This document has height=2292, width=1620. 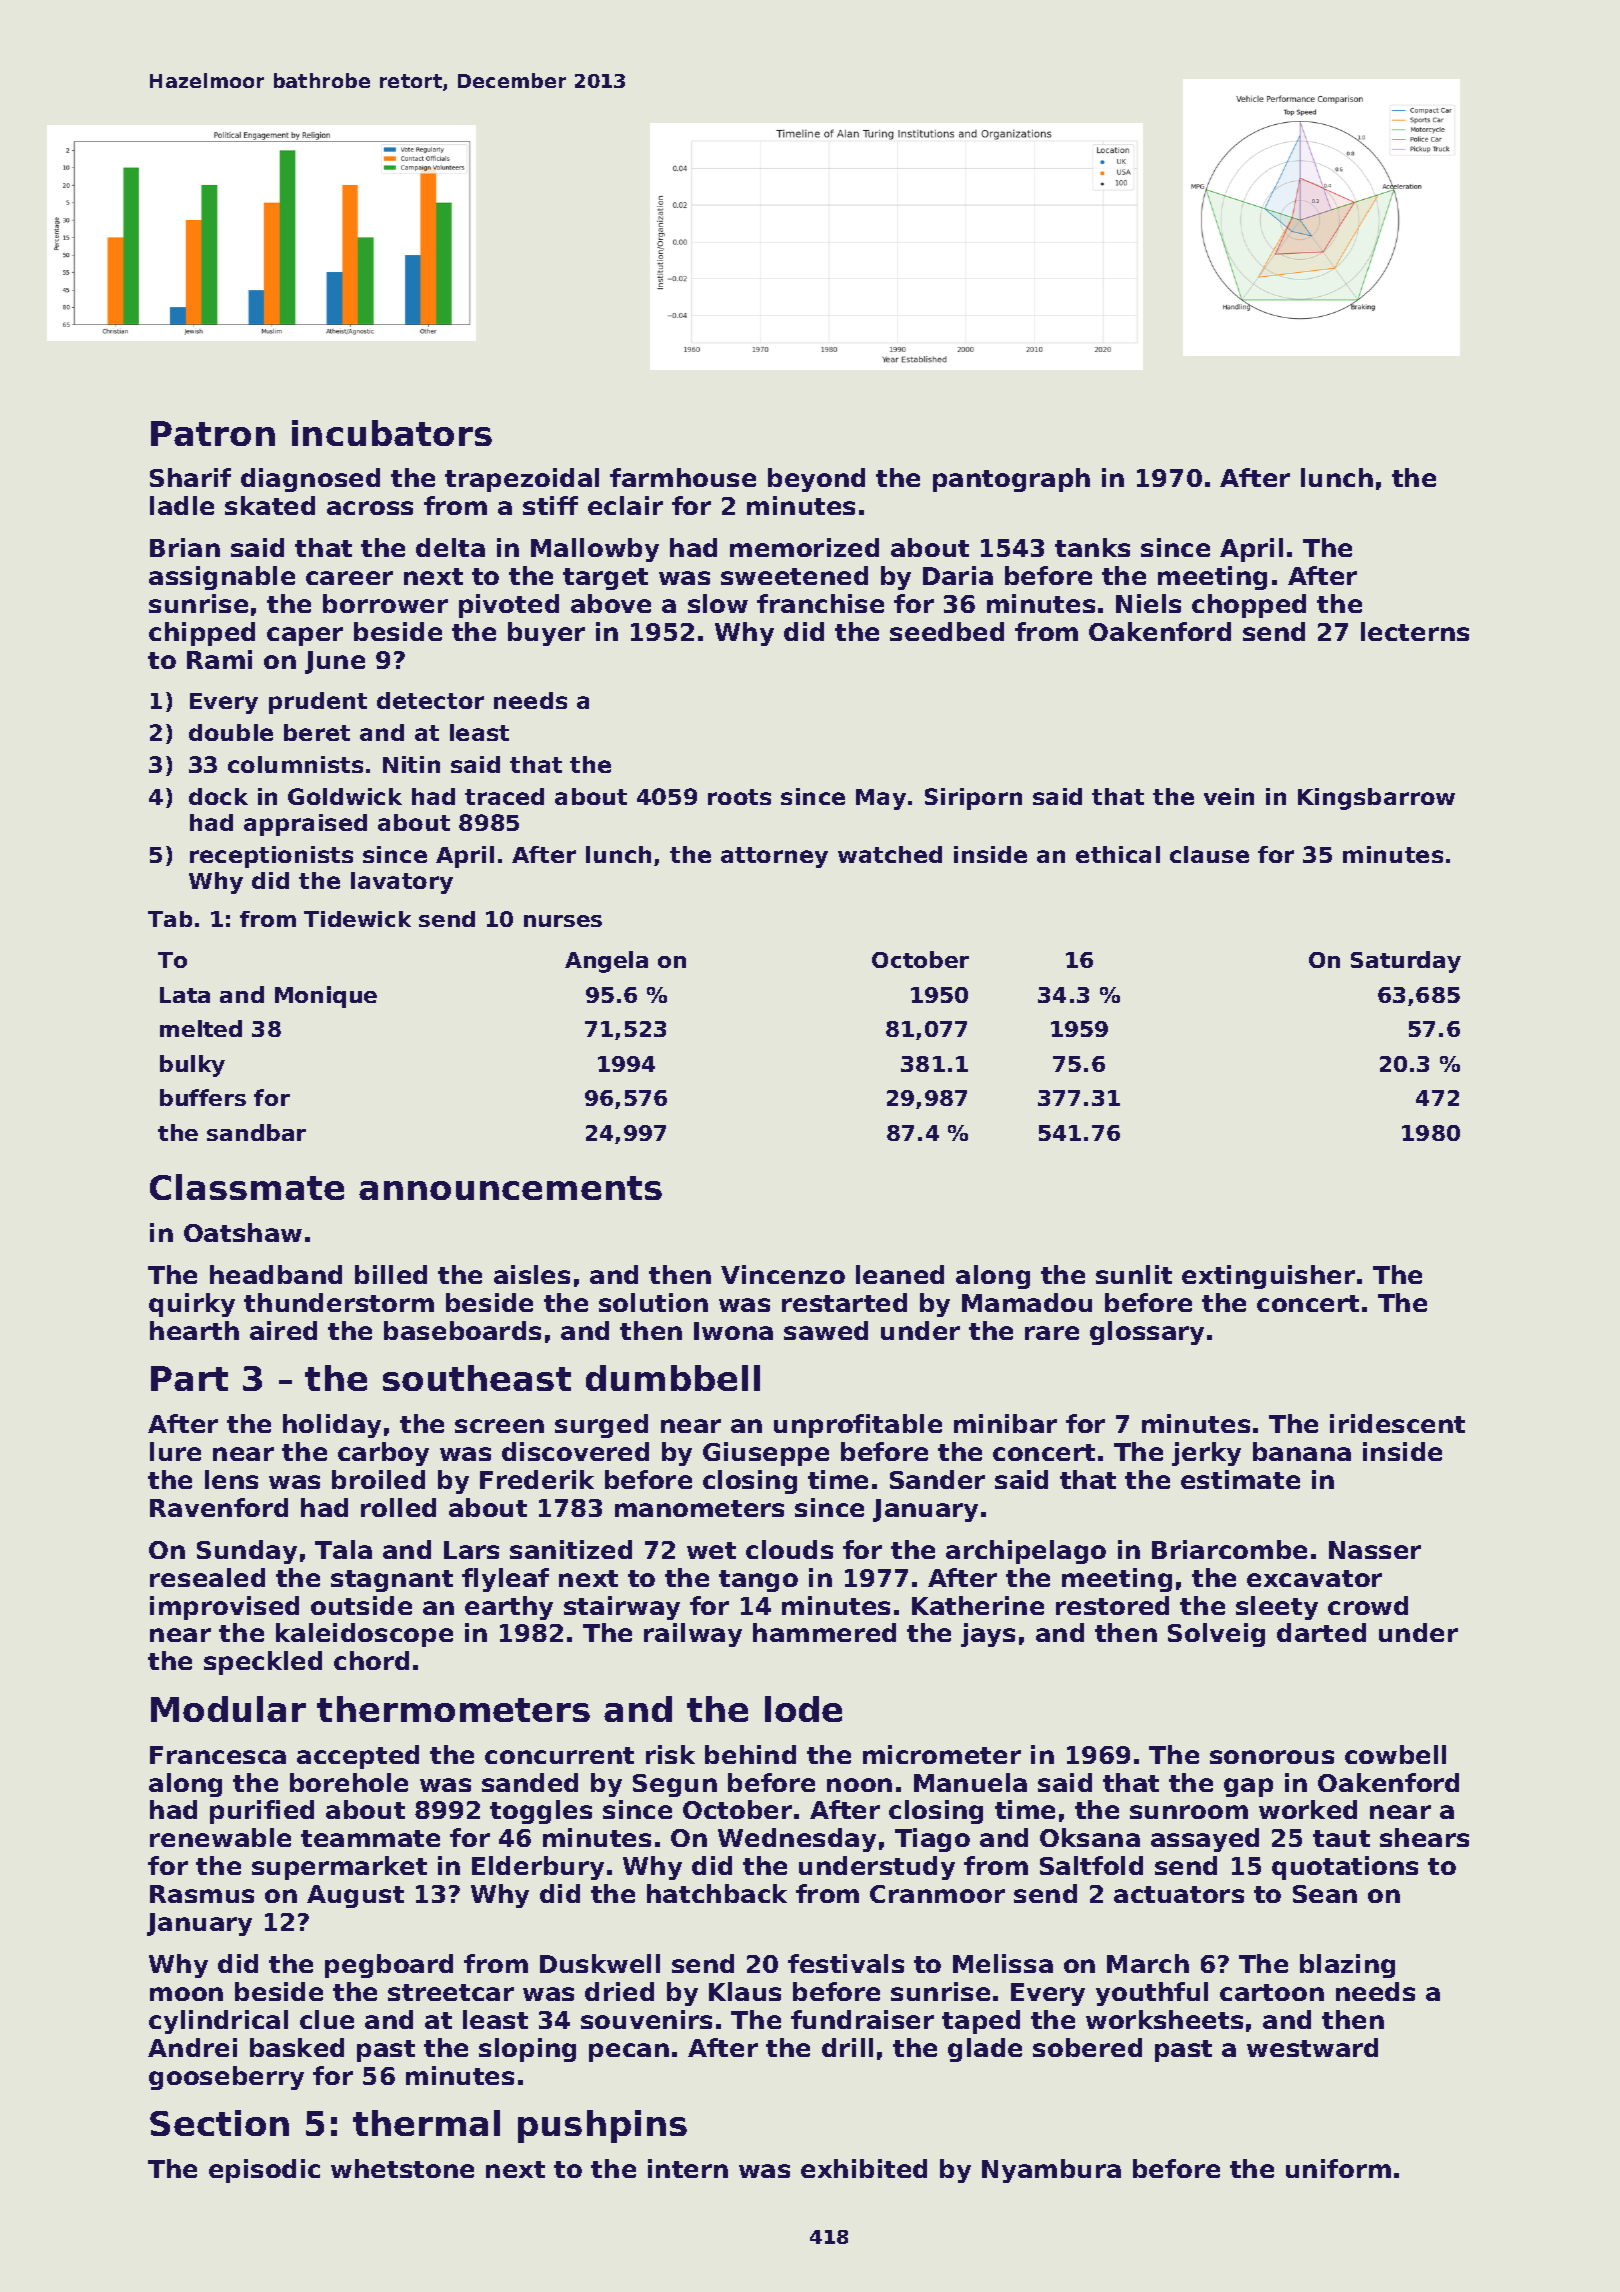 I want to click on roots, so click(x=739, y=797).
